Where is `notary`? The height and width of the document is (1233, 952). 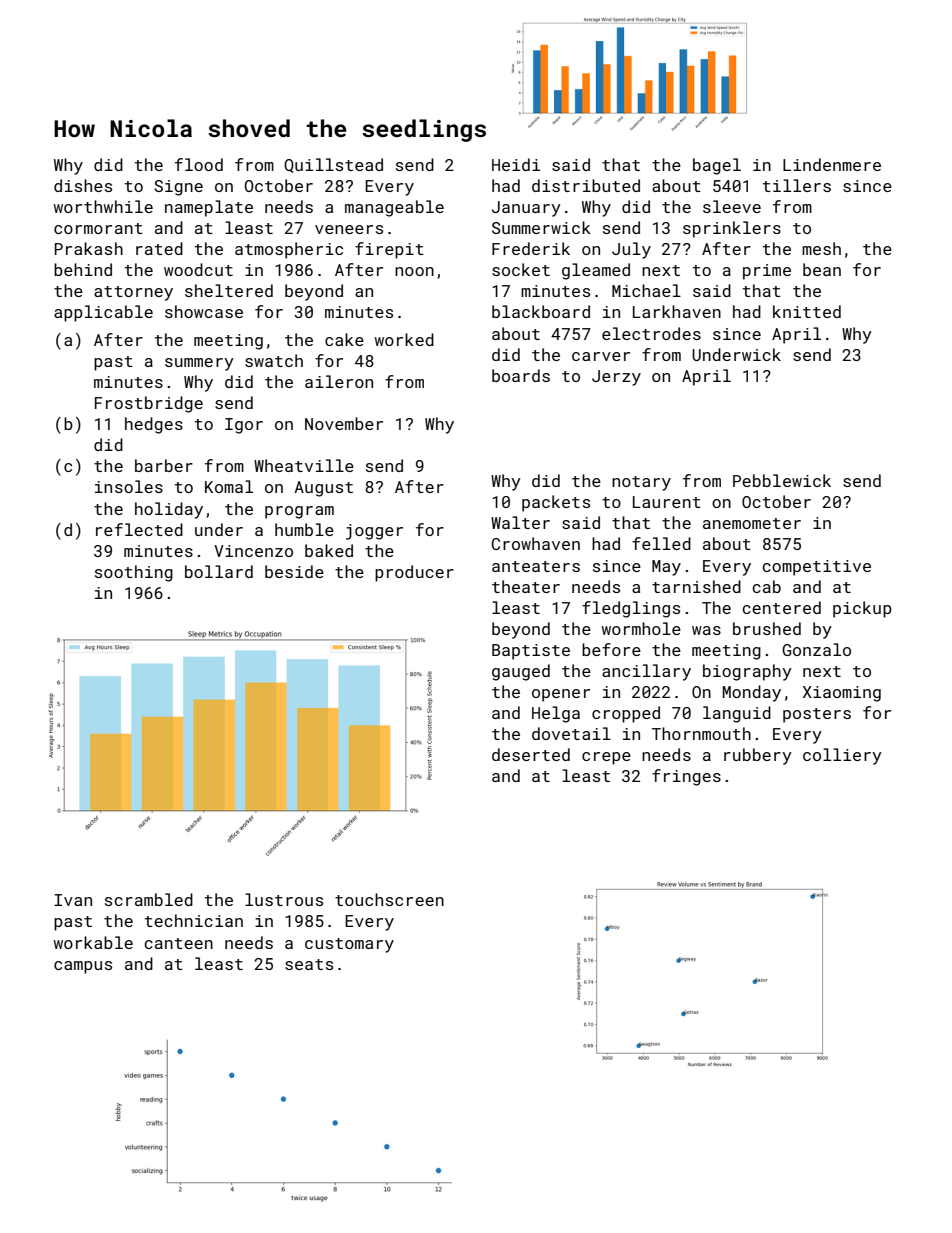 notary is located at coordinates (641, 483).
